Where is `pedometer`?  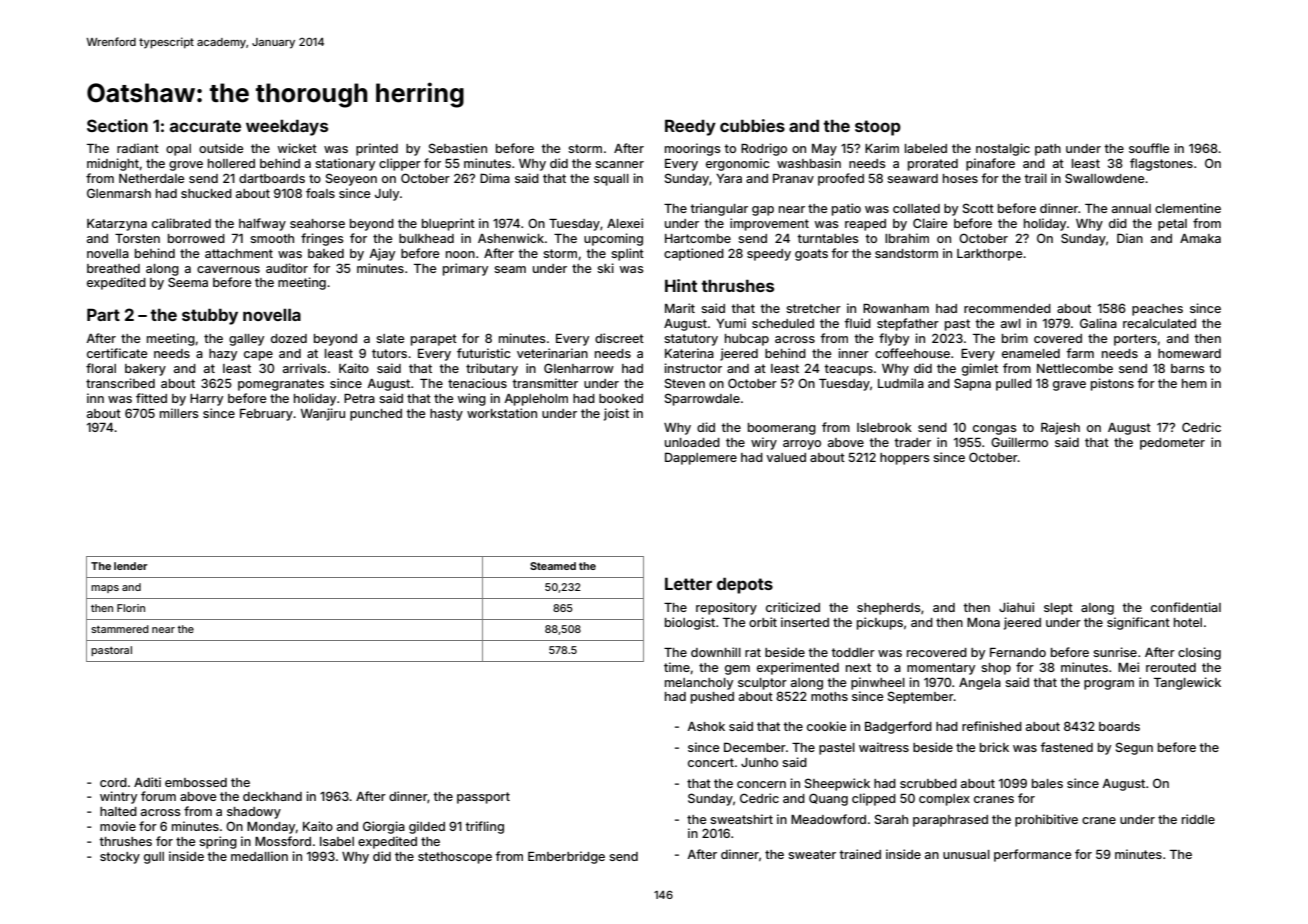 pedometer is located at coordinates (1172, 444).
